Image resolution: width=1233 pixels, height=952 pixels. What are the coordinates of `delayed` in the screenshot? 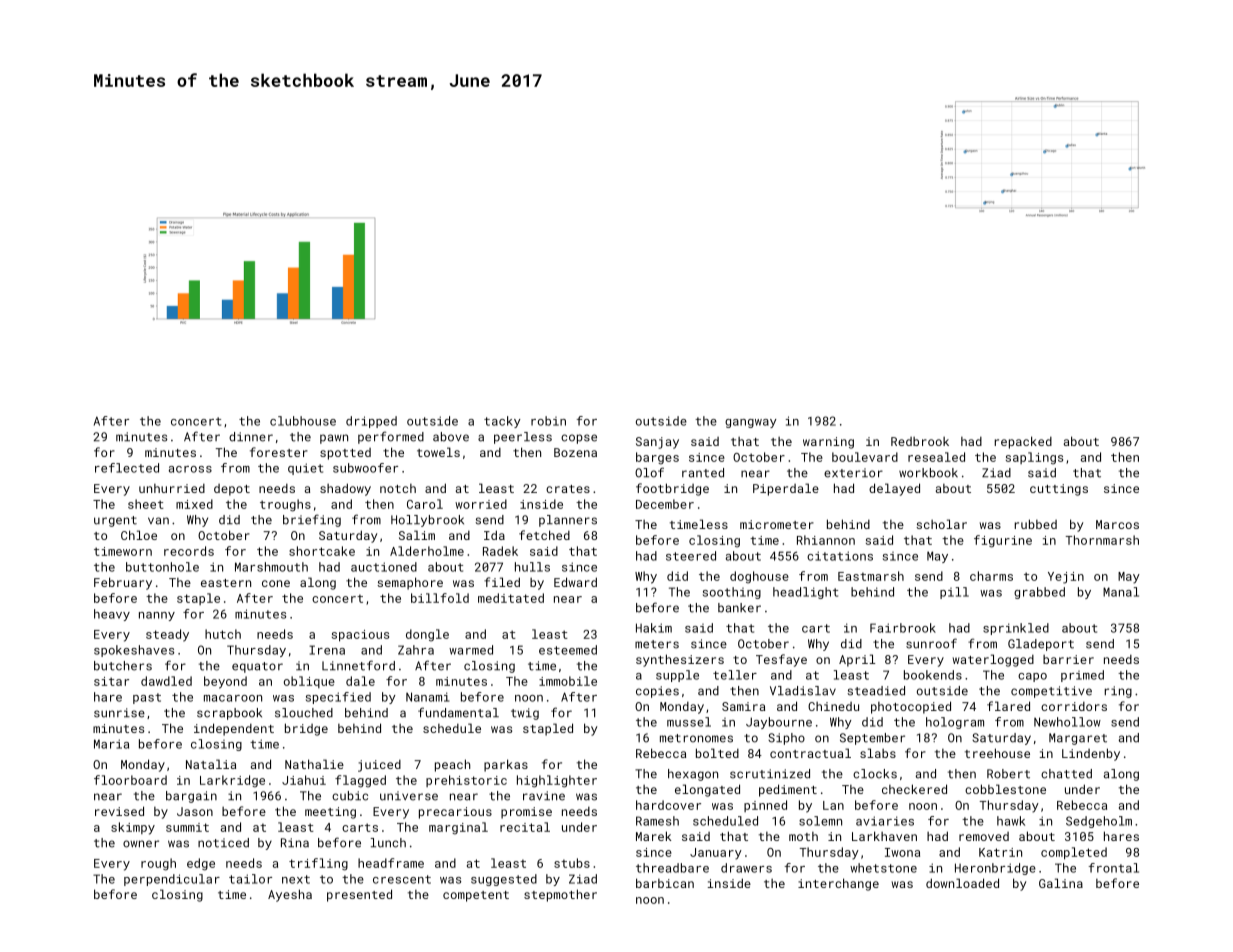 It's located at (894, 489).
